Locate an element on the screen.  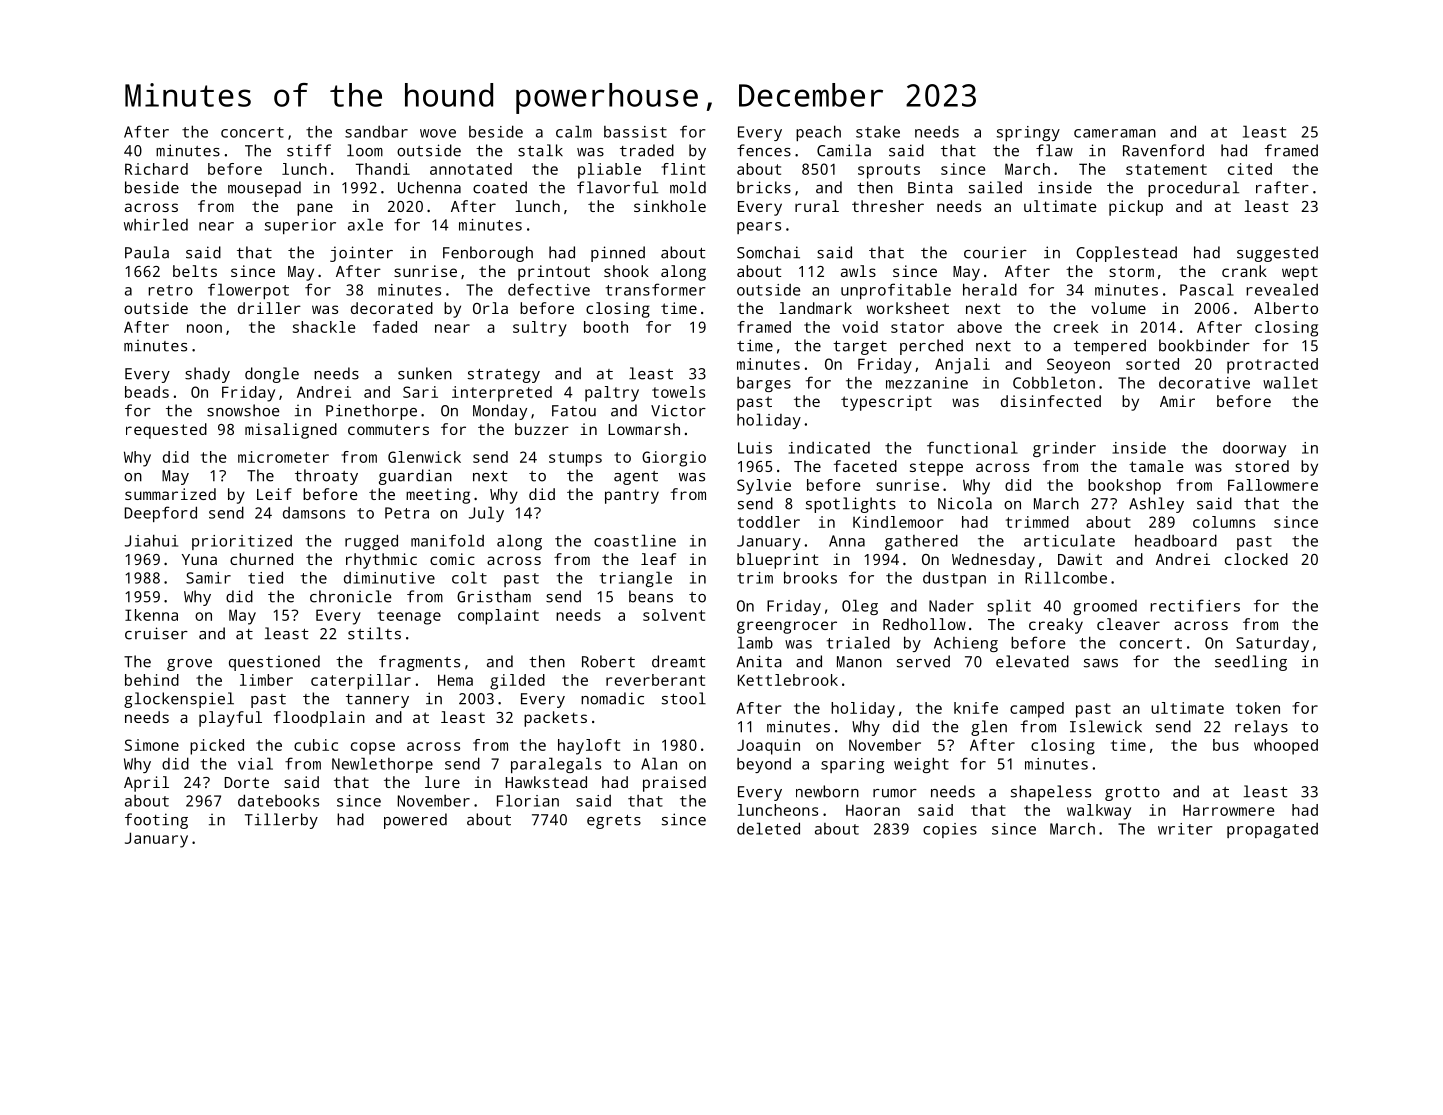
floodplain is located at coordinates (319, 719).
